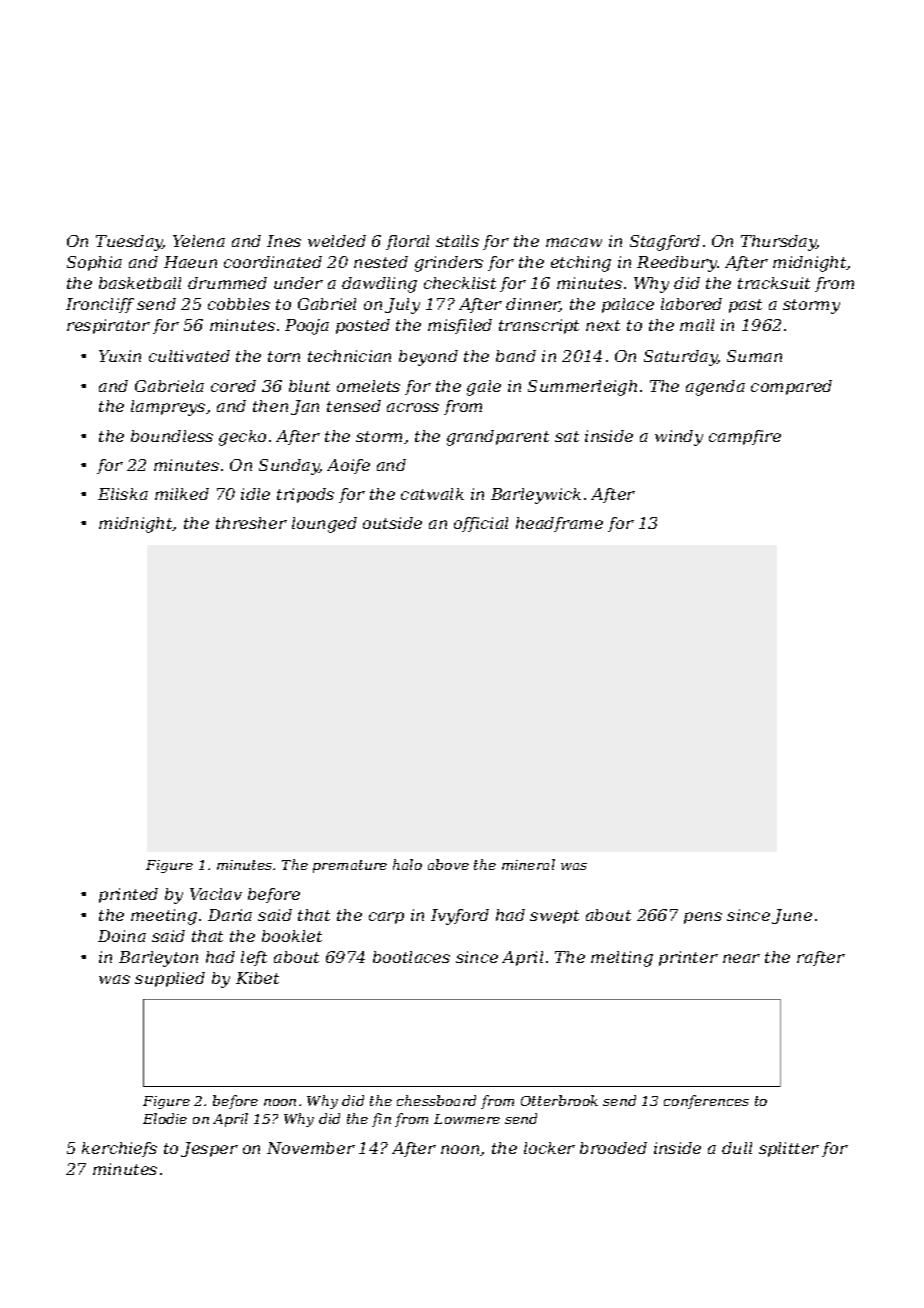 Image resolution: width=924 pixels, height=1308 pixels. Describe the element at coordinates (528, 864) in the screenshot. I see `mineral` at that location.
